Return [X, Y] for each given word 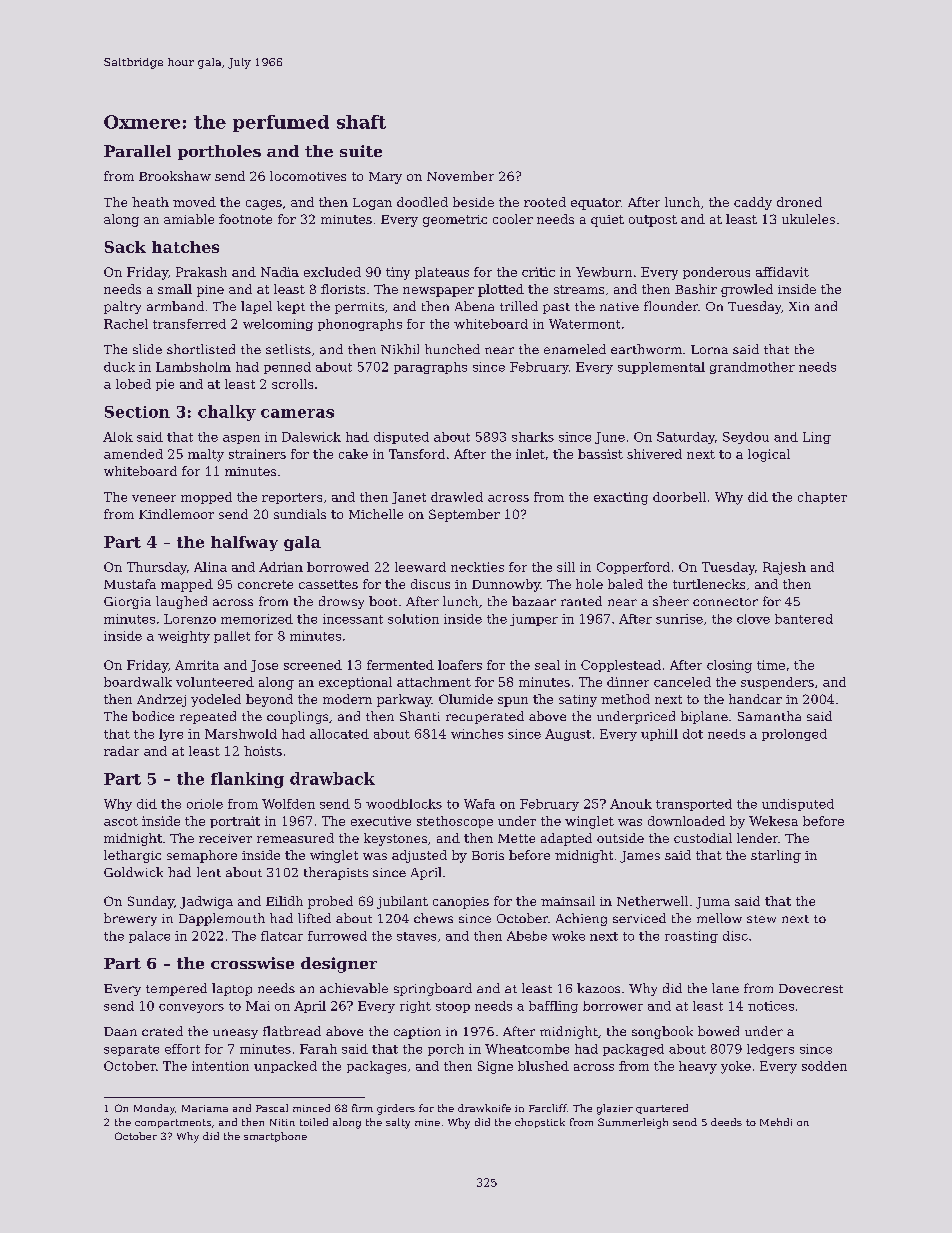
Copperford [633, 568]
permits [359, 308]
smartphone [275, 1137]
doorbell [679, 497]
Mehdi [776, 1122]
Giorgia [127, 603]
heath [150, 202]
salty [398, 1123]
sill [566, 567]
